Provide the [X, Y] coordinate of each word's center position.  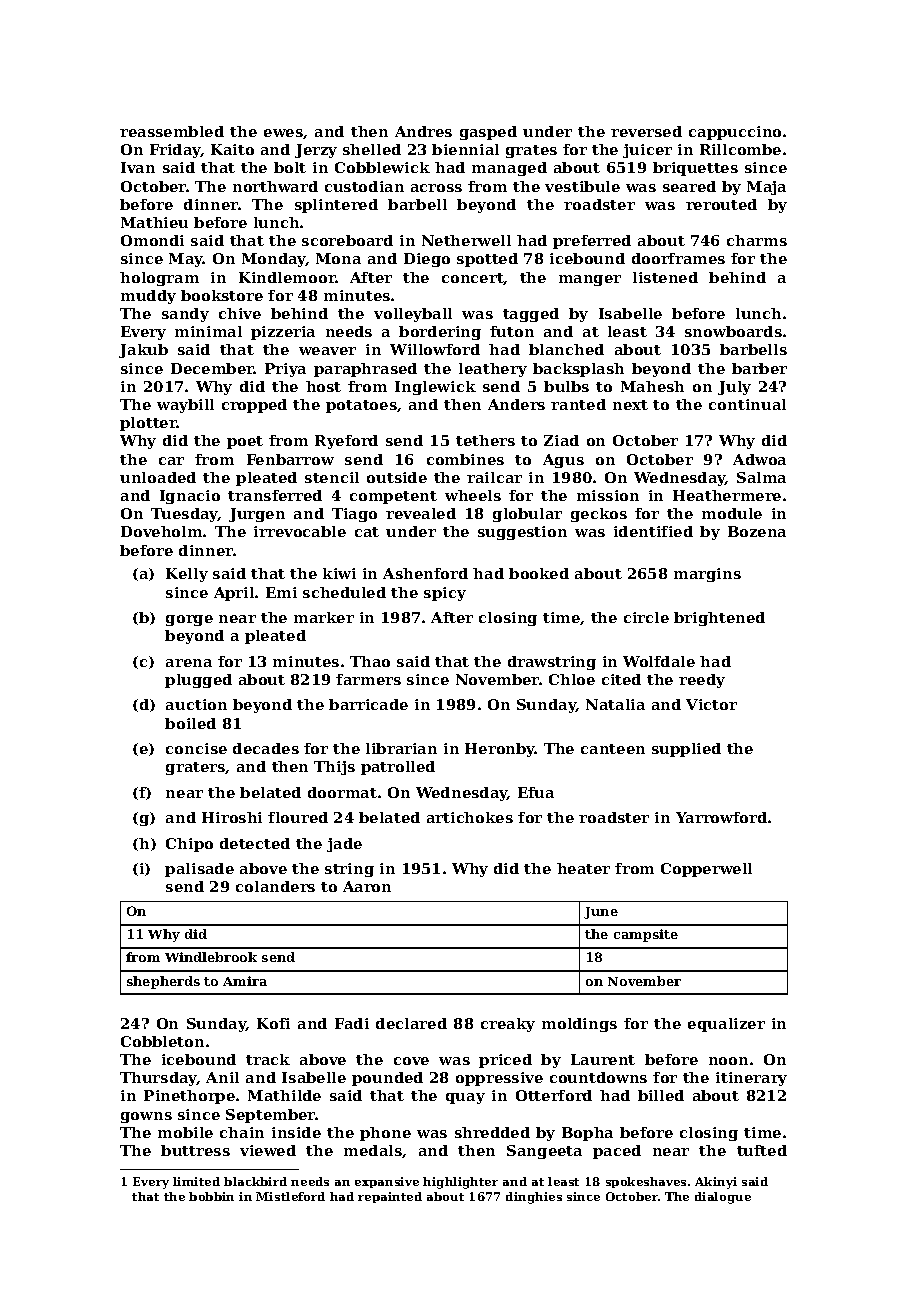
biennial [465, 149]
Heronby [500, 750]
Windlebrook [211, 957]
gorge [189, 620]
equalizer [726, 1025]
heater [583, 868]
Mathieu [154, 222]
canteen [613, 749]
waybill [185, 406]
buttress [195, 1150]
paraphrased [365, 370]
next [630, 405]
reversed [646, 131]
